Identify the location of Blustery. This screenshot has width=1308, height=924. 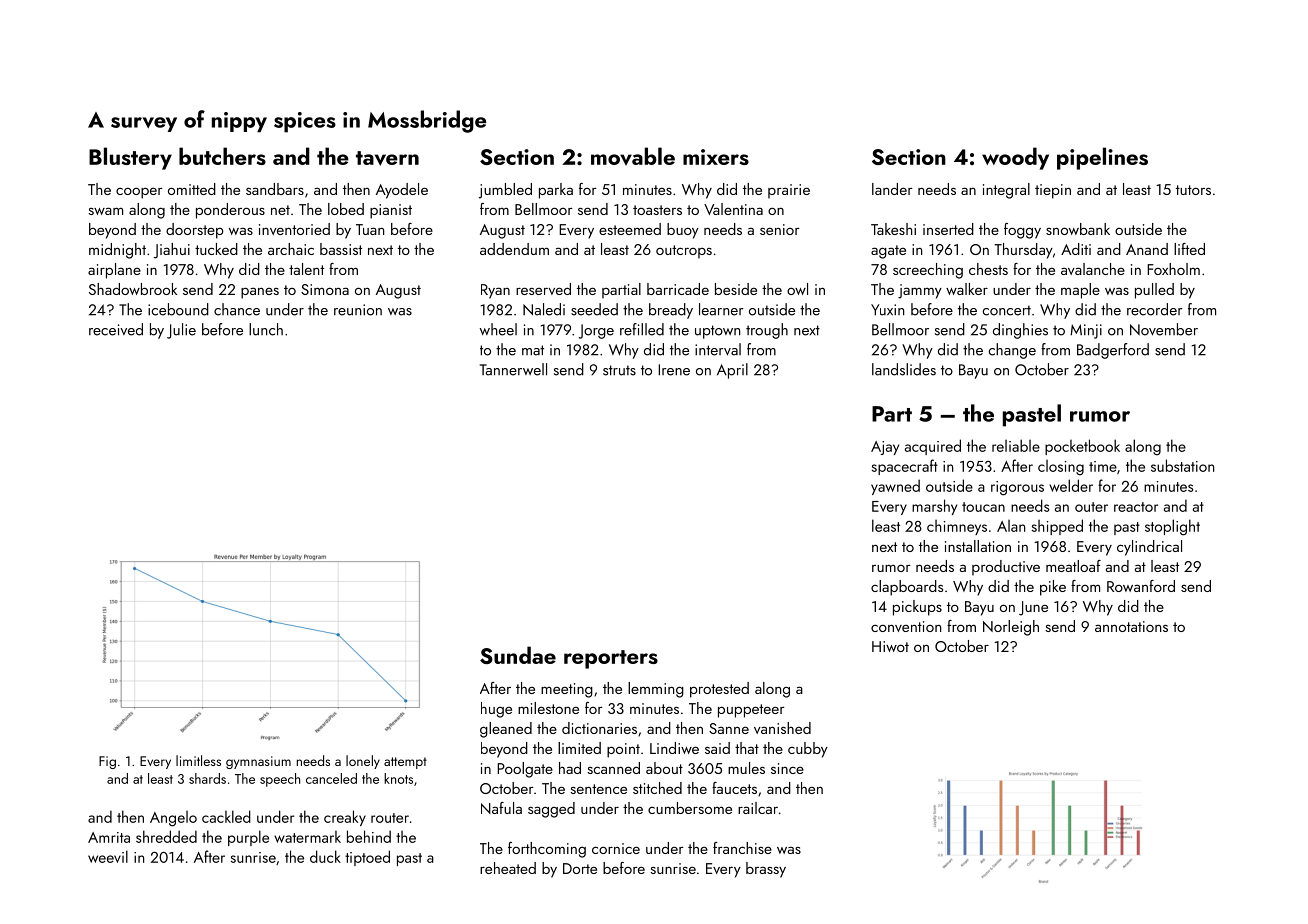
(130, 158).
